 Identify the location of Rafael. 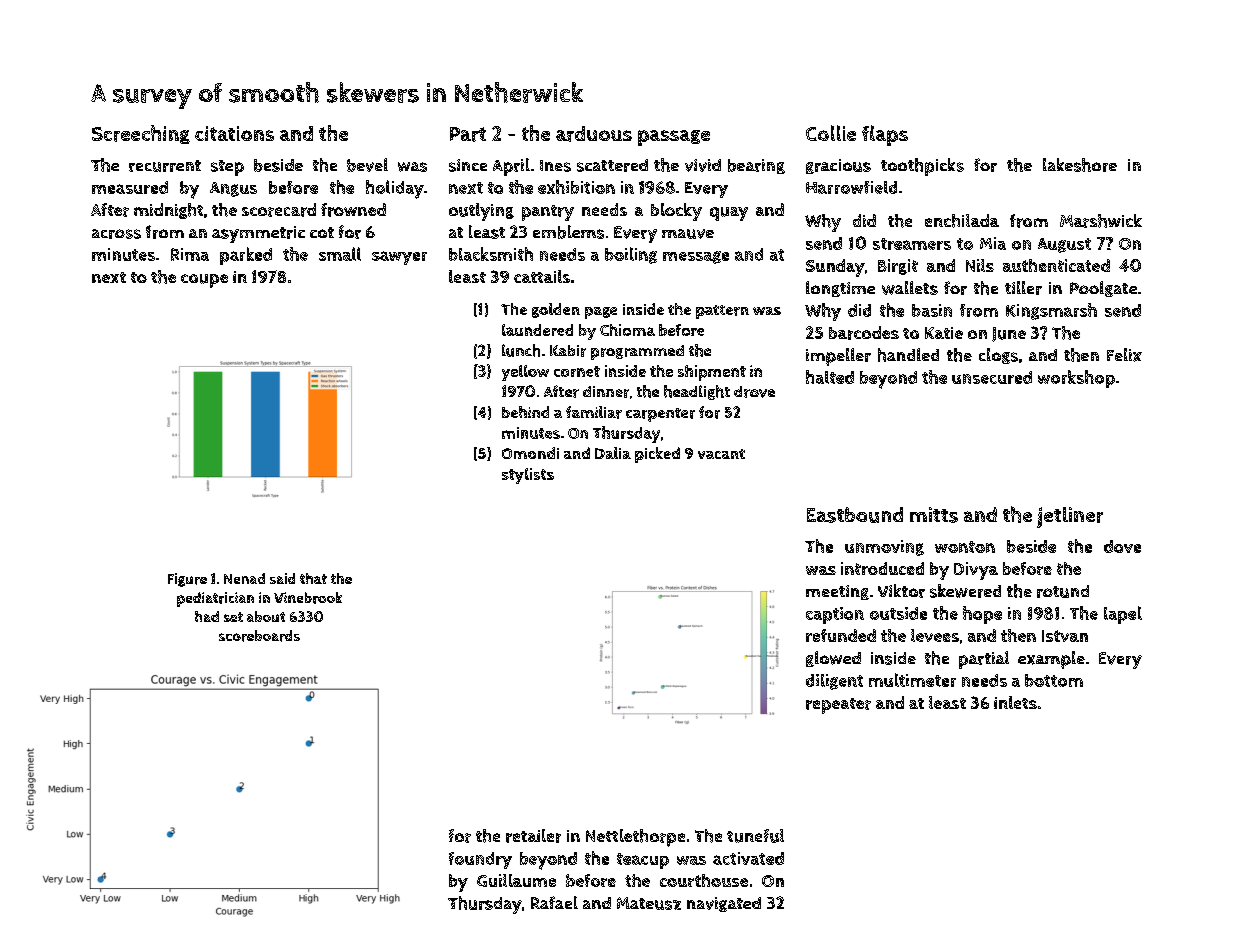
(554, 902).
